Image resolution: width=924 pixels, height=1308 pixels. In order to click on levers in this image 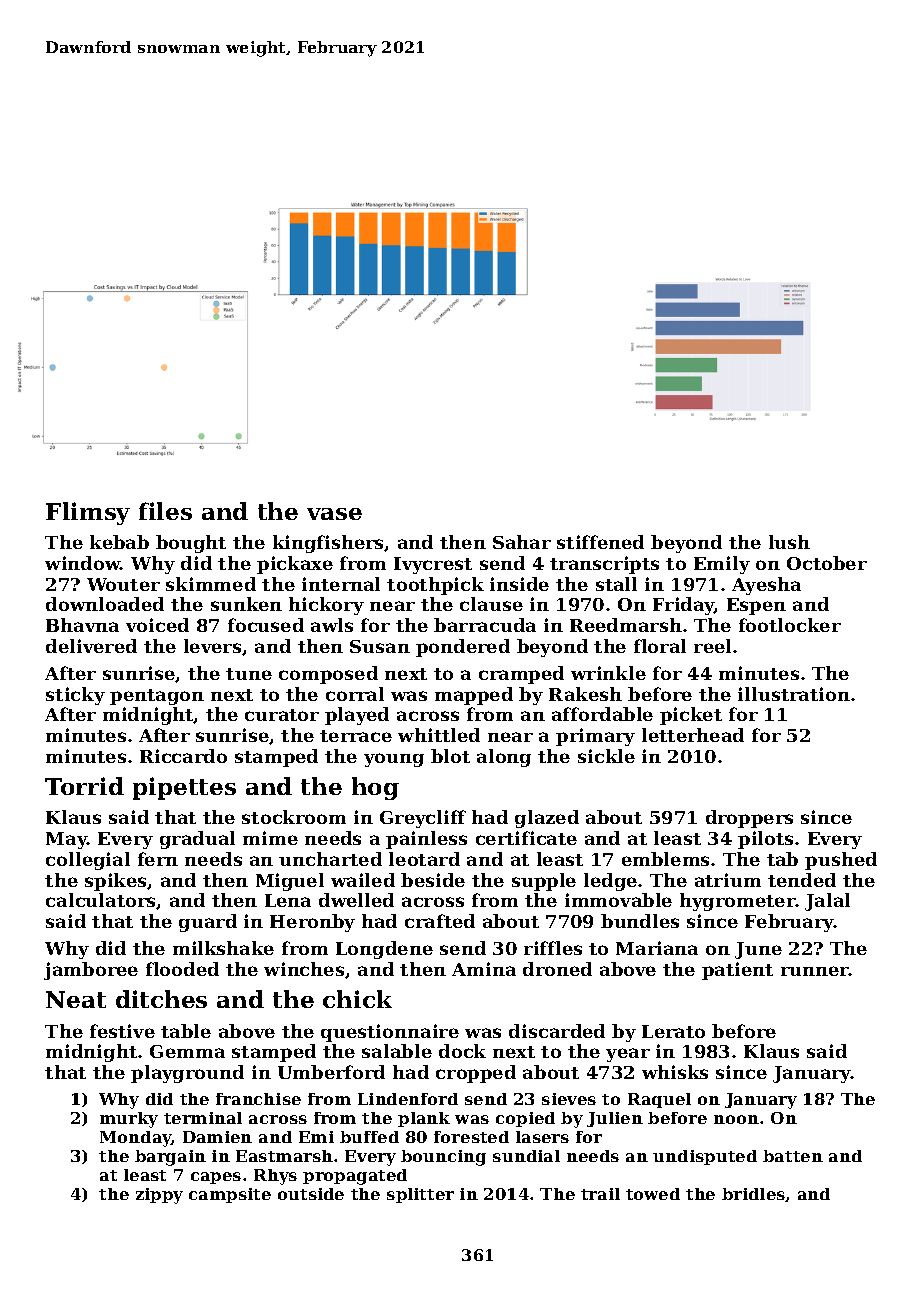, I will do `click(212, 646)`.
